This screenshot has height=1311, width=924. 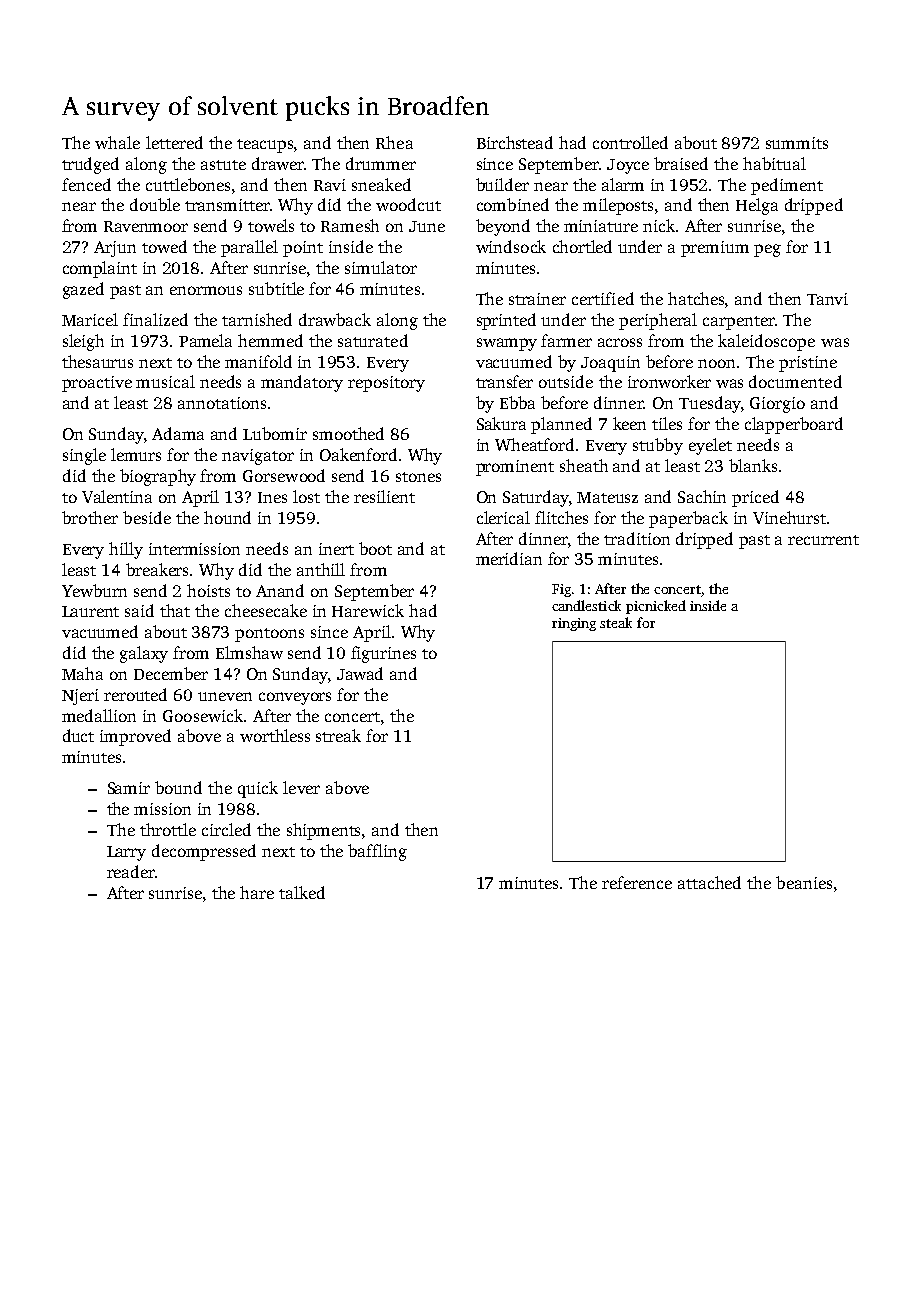 What do you see at coordinates (616, 622) in the screenshot?
I see `steak` at bounding box center [616, 622].
